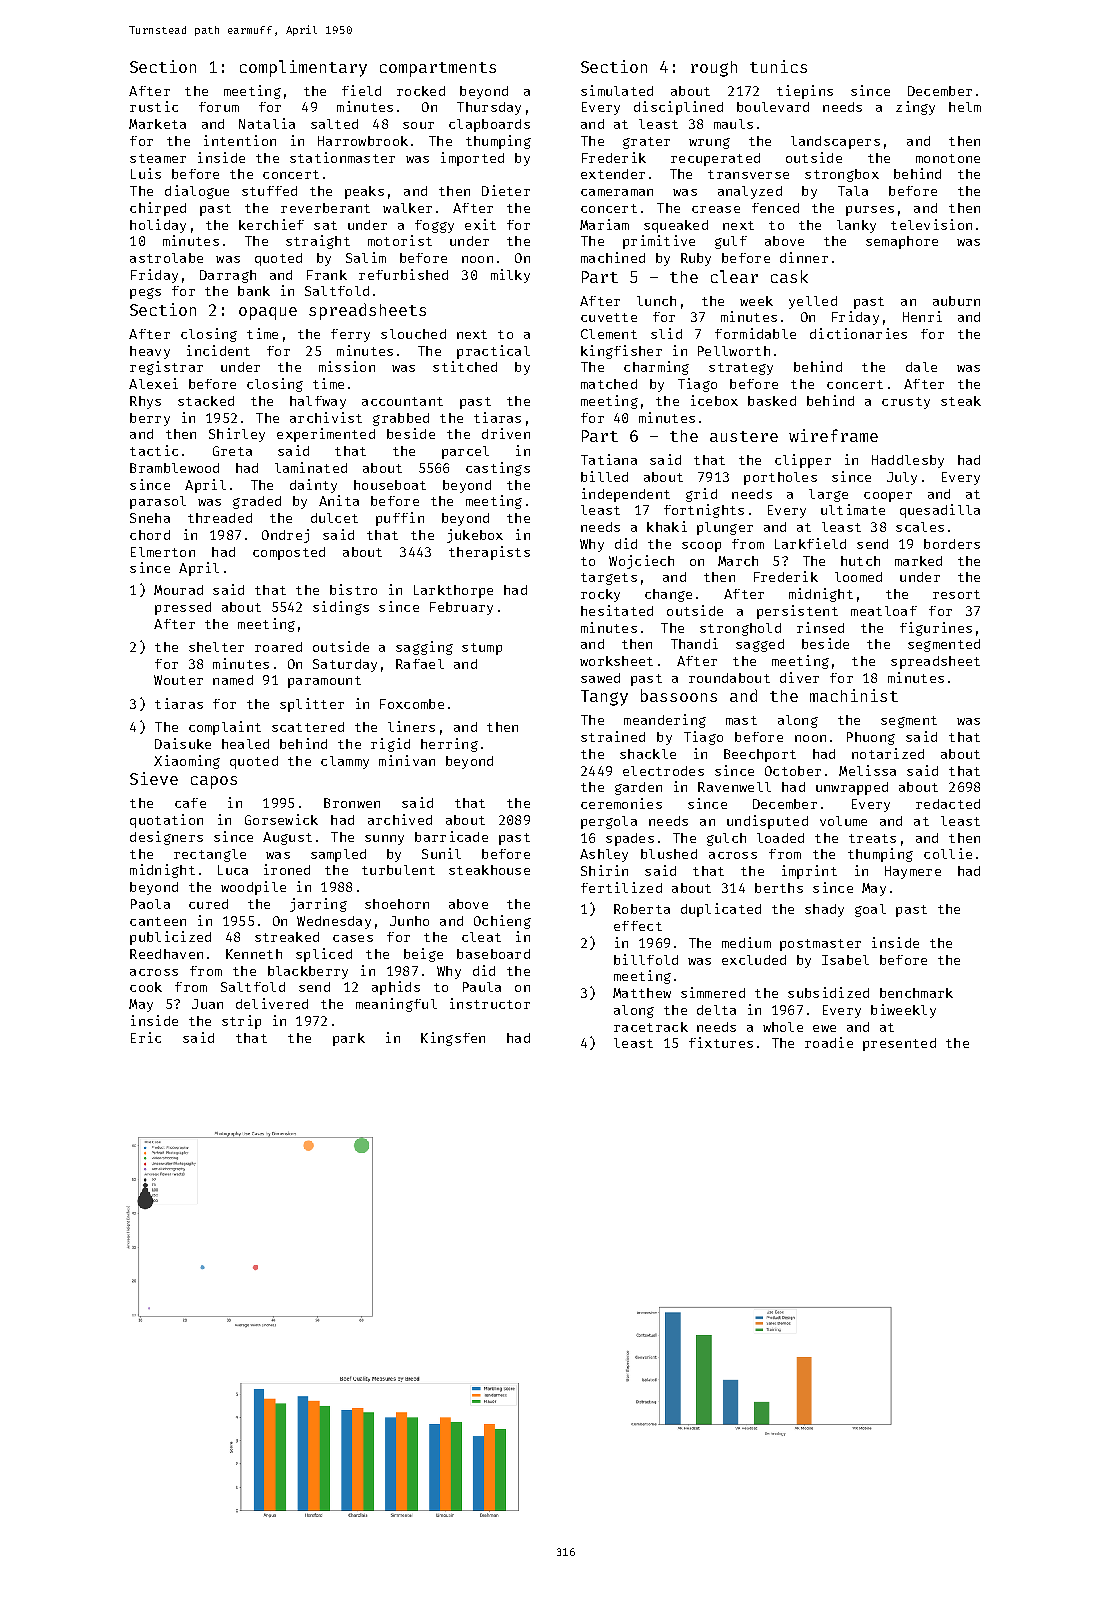 This image has width=1111, height=1609. What do you see at coordinates (642, 993) in the image?
I see `Matthew` at bounding box center [642, 993].
